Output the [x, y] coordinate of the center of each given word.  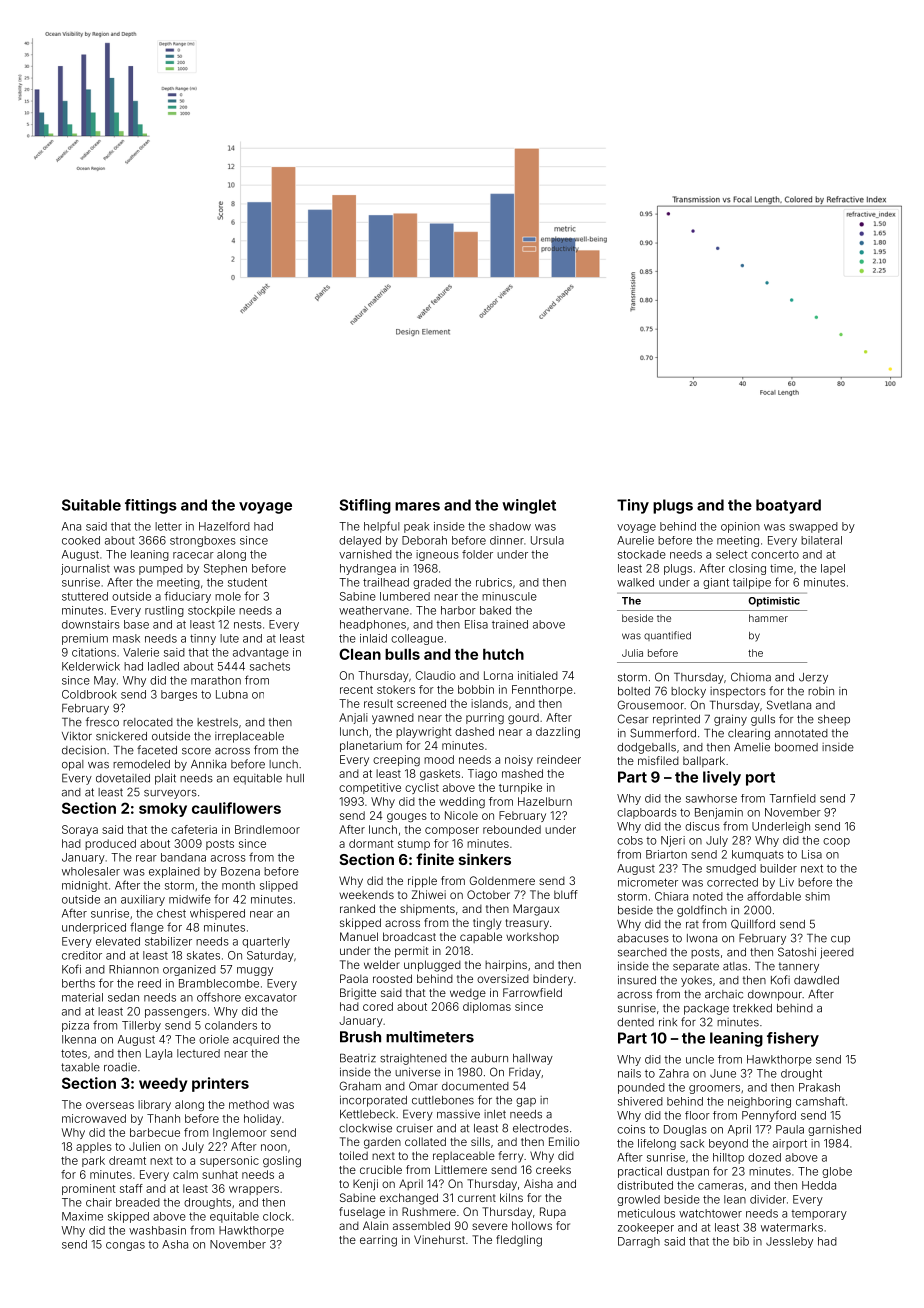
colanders [231, 1025]
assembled [421, 1225]
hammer [768, 618]
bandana [183, 857]
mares [417, 506]
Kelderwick [91, 666]
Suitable [91, 505]
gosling [282, 1161]
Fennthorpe [542, 690]
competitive [370, 788]
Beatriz [358, 1058]
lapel [833, 569]
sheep [834, 720]
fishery [793, 1039]
